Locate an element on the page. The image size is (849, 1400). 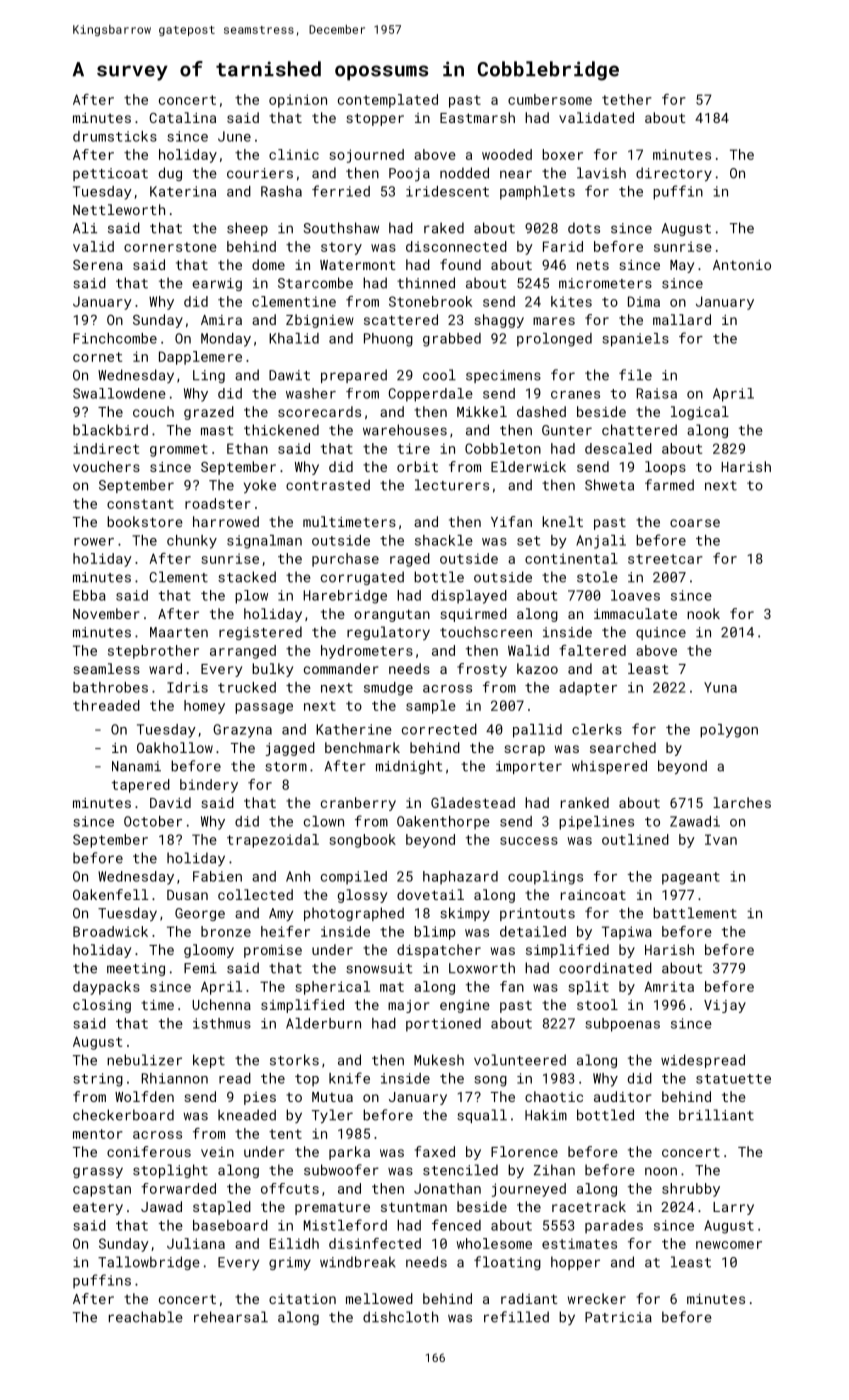
chattered is located at coordinates (639, 430).
